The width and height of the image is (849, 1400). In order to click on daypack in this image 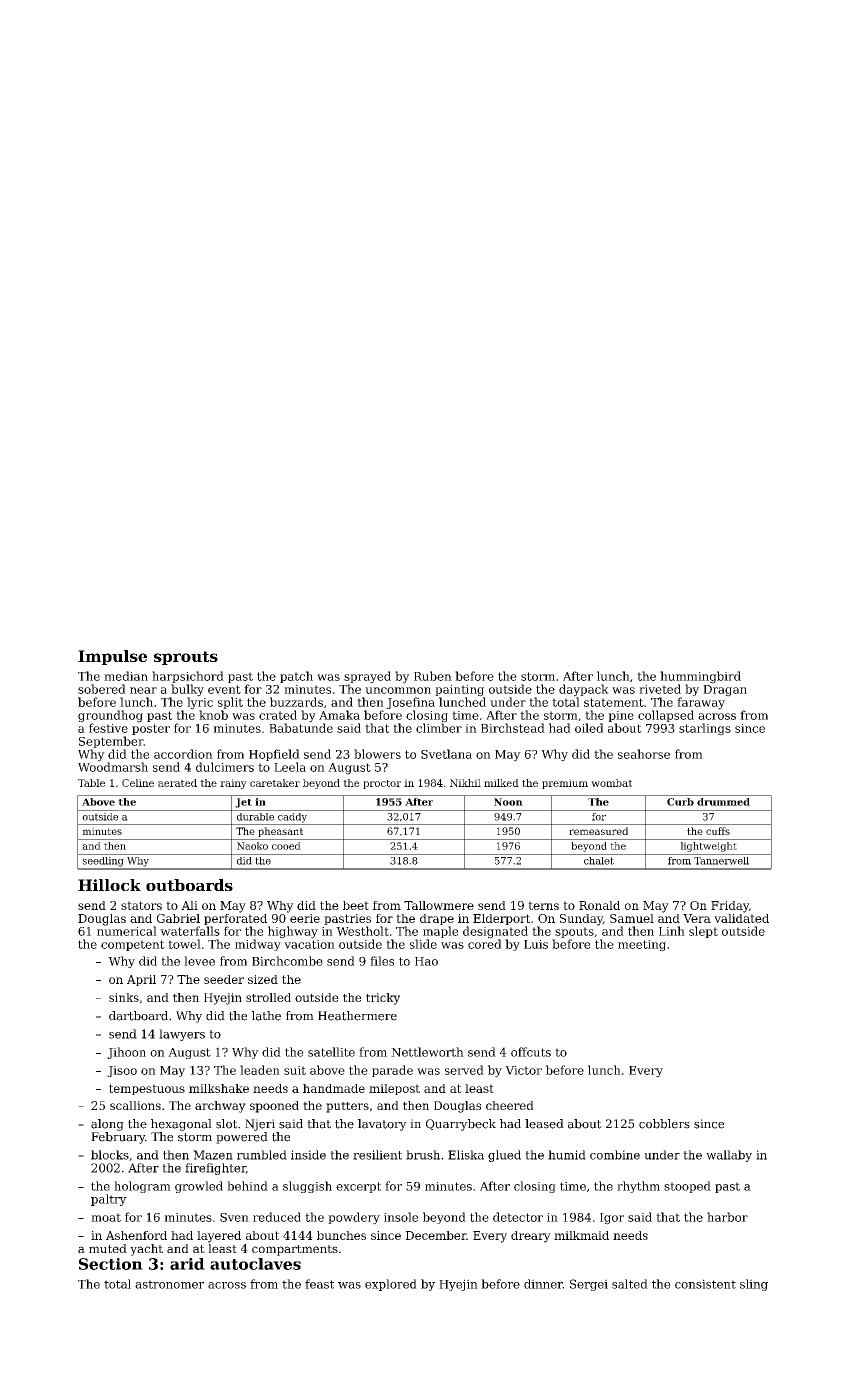, I will do `click(584, 690)`.
